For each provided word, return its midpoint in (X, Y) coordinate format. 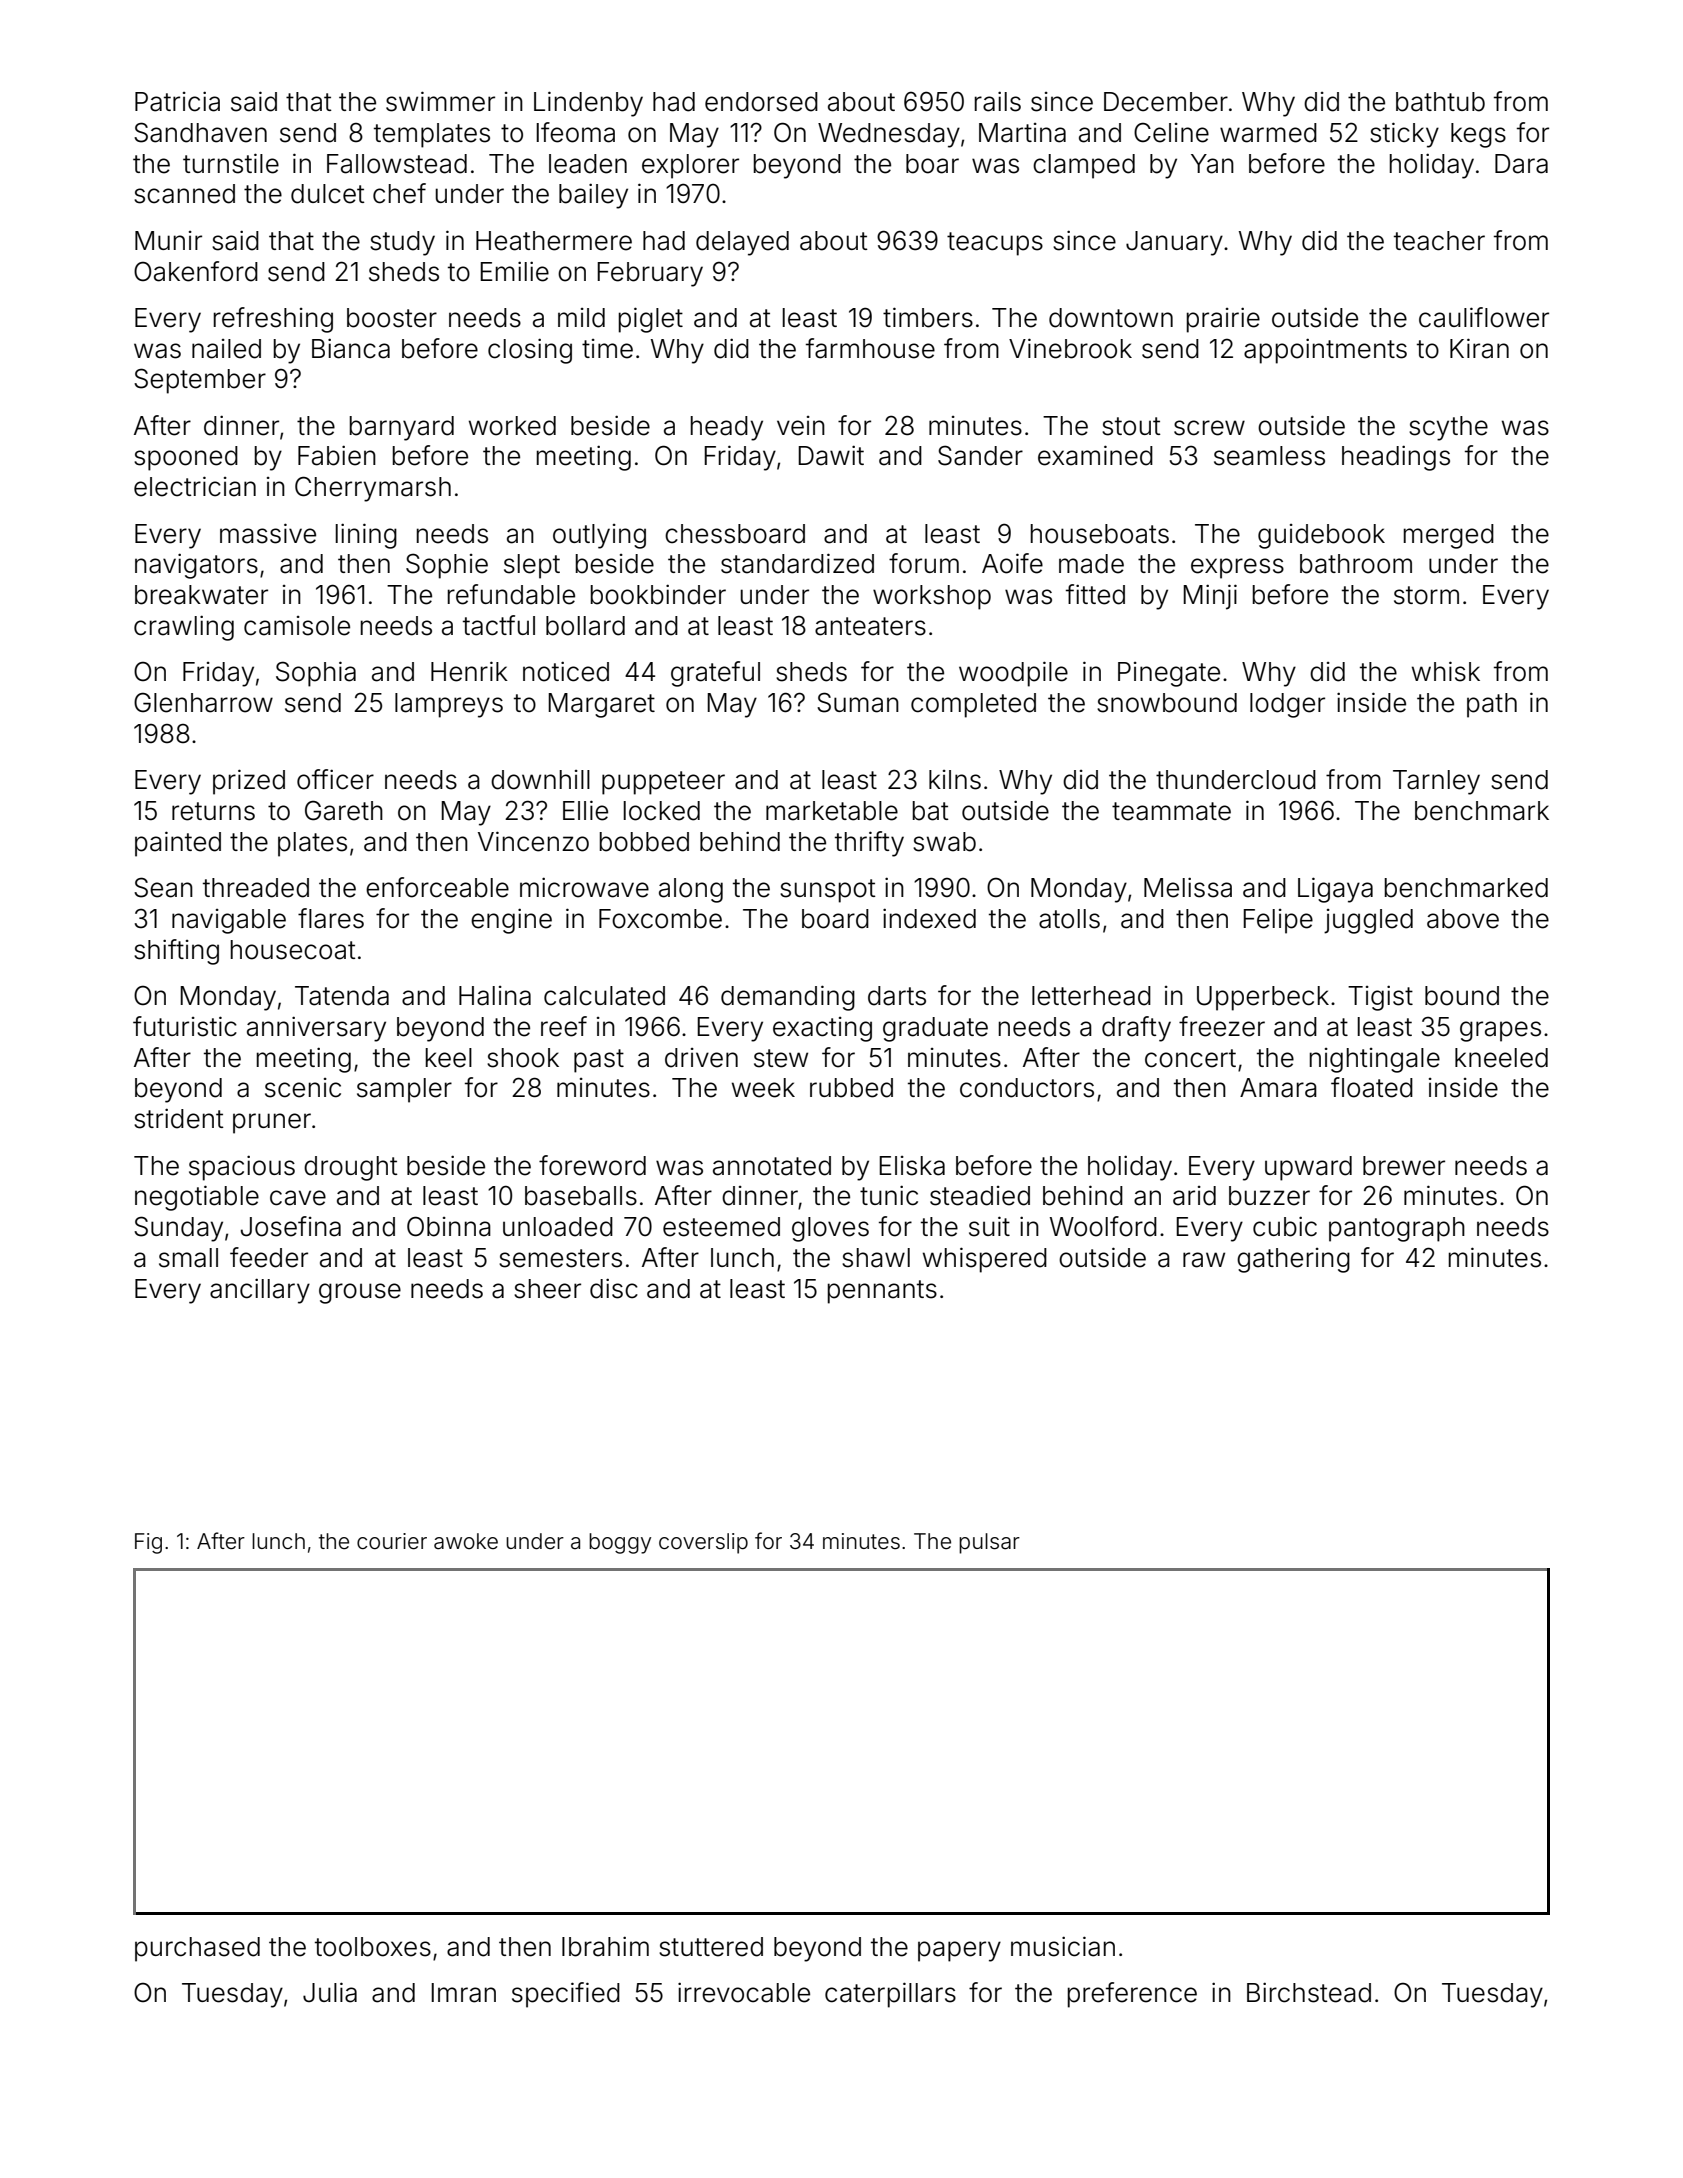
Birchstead (1309, 1992)
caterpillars (890, 1995)
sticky (1404, 135)
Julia (330, 1992)
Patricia (177, 101)
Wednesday (889, 135)
